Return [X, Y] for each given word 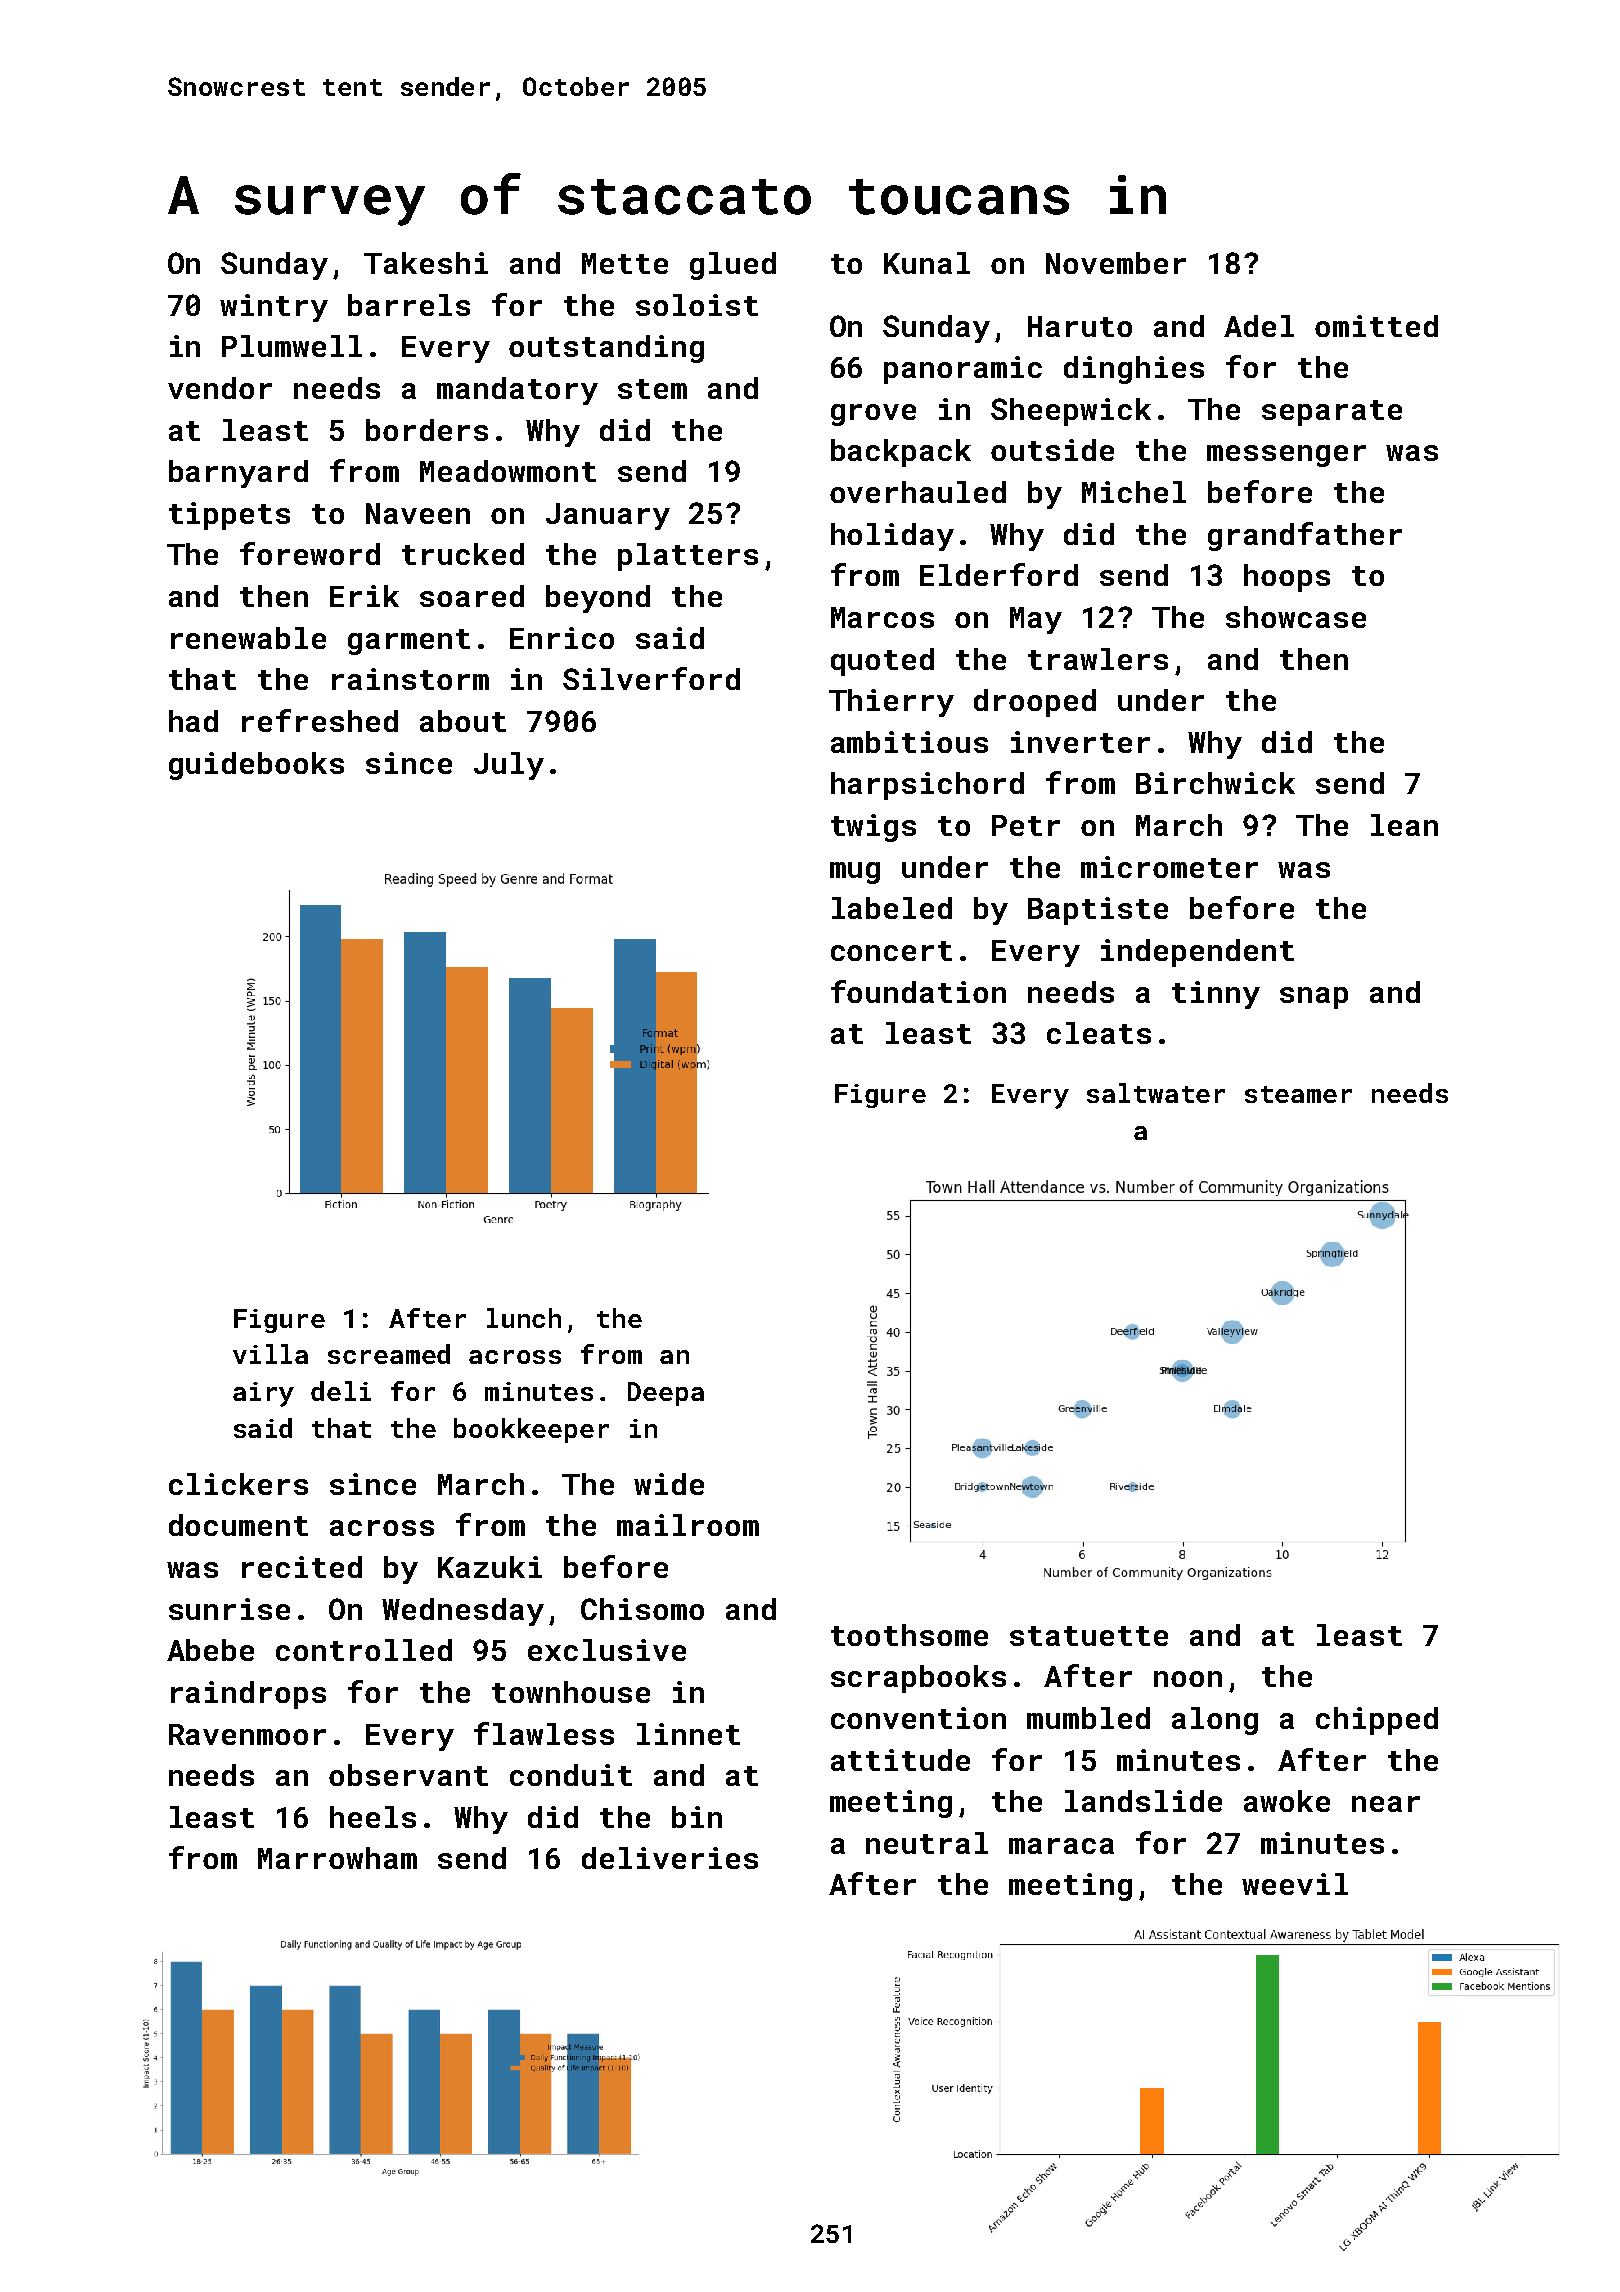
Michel [1134, 492]
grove [873, 415]
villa [270, 1354]
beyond [598, 599]
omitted [1376, 326]
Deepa [666, 1394]
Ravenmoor [247, 1734]
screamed [389, 1354]
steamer [1298, 1094]
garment [409, 642]
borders [427, 430]
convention [918, 1718]
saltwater [1156, 1093]
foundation [918, 991]
